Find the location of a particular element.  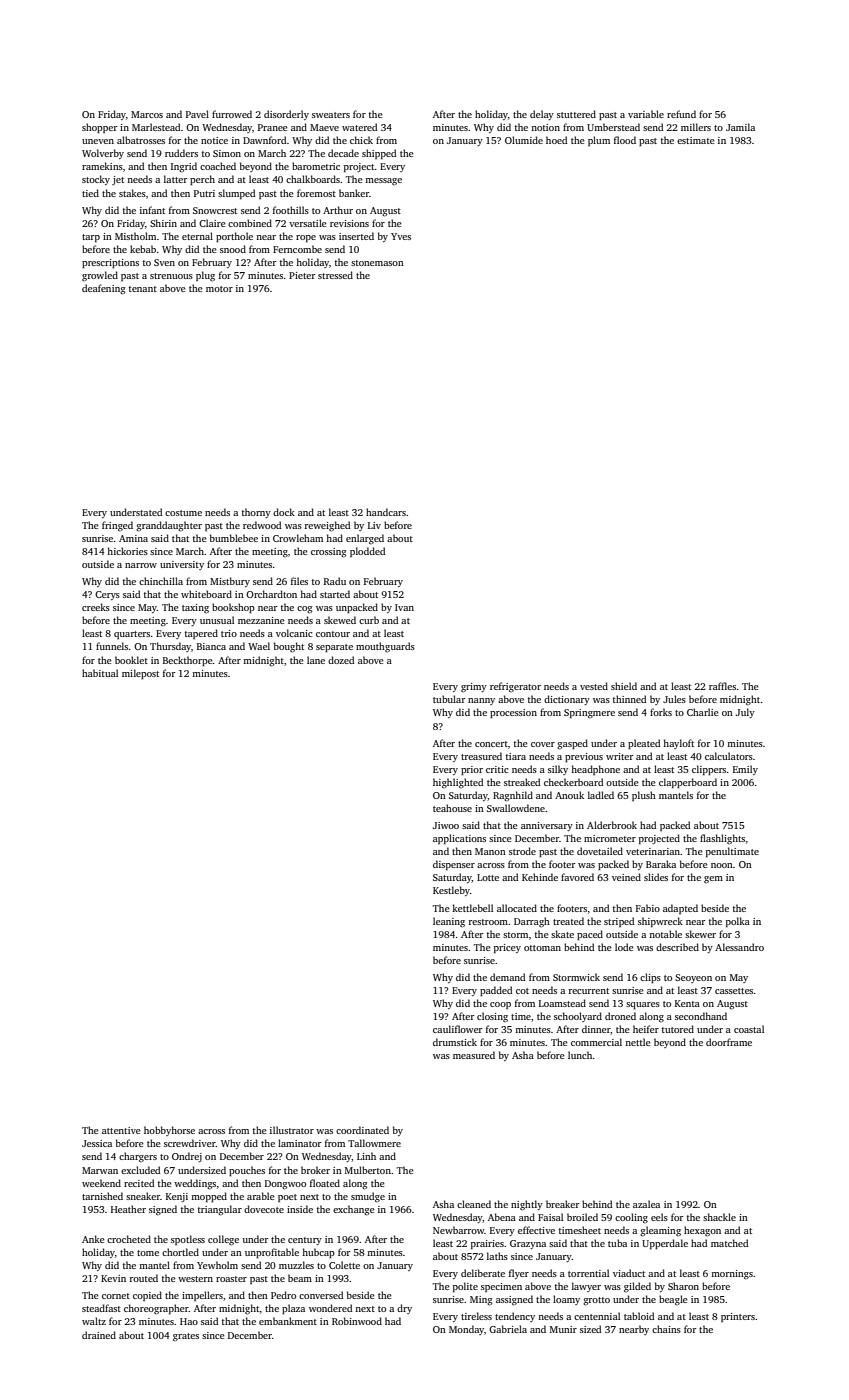

estimate is located at coordinates (696, 140).
